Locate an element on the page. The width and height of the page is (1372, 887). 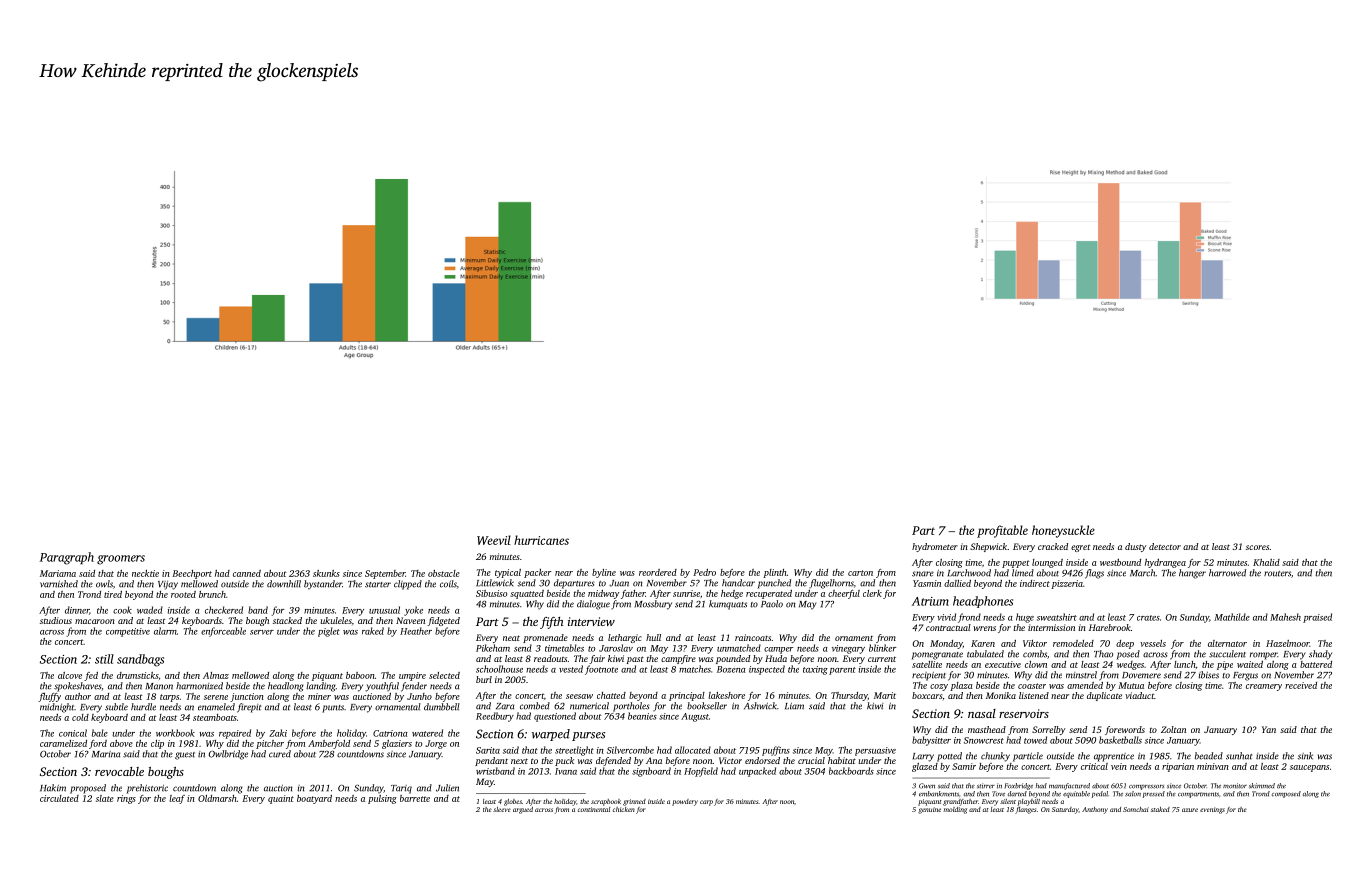
rings is located at coordinates (126, 799).
